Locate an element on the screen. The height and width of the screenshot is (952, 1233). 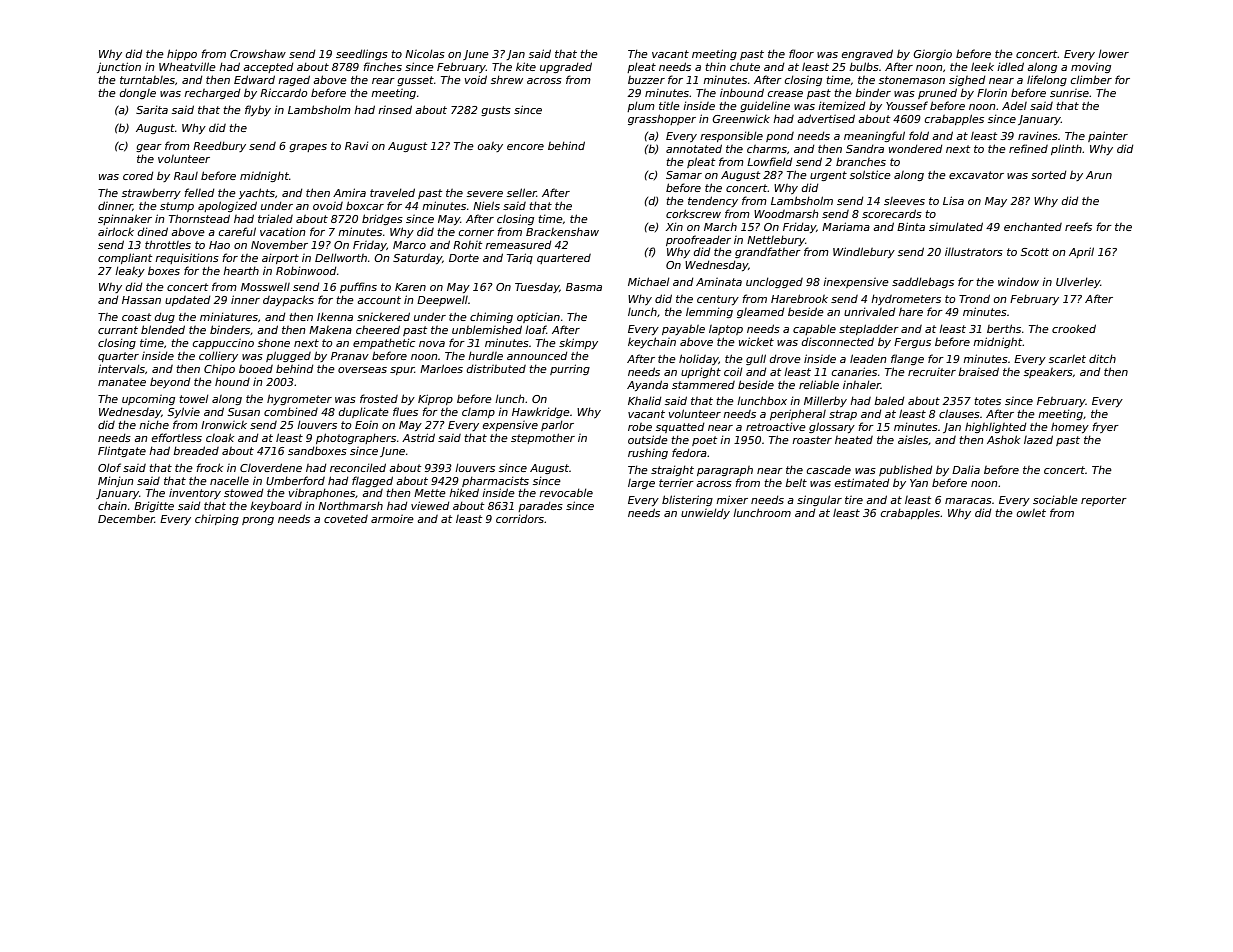
lazed is located at coordinates (1038, 439).
